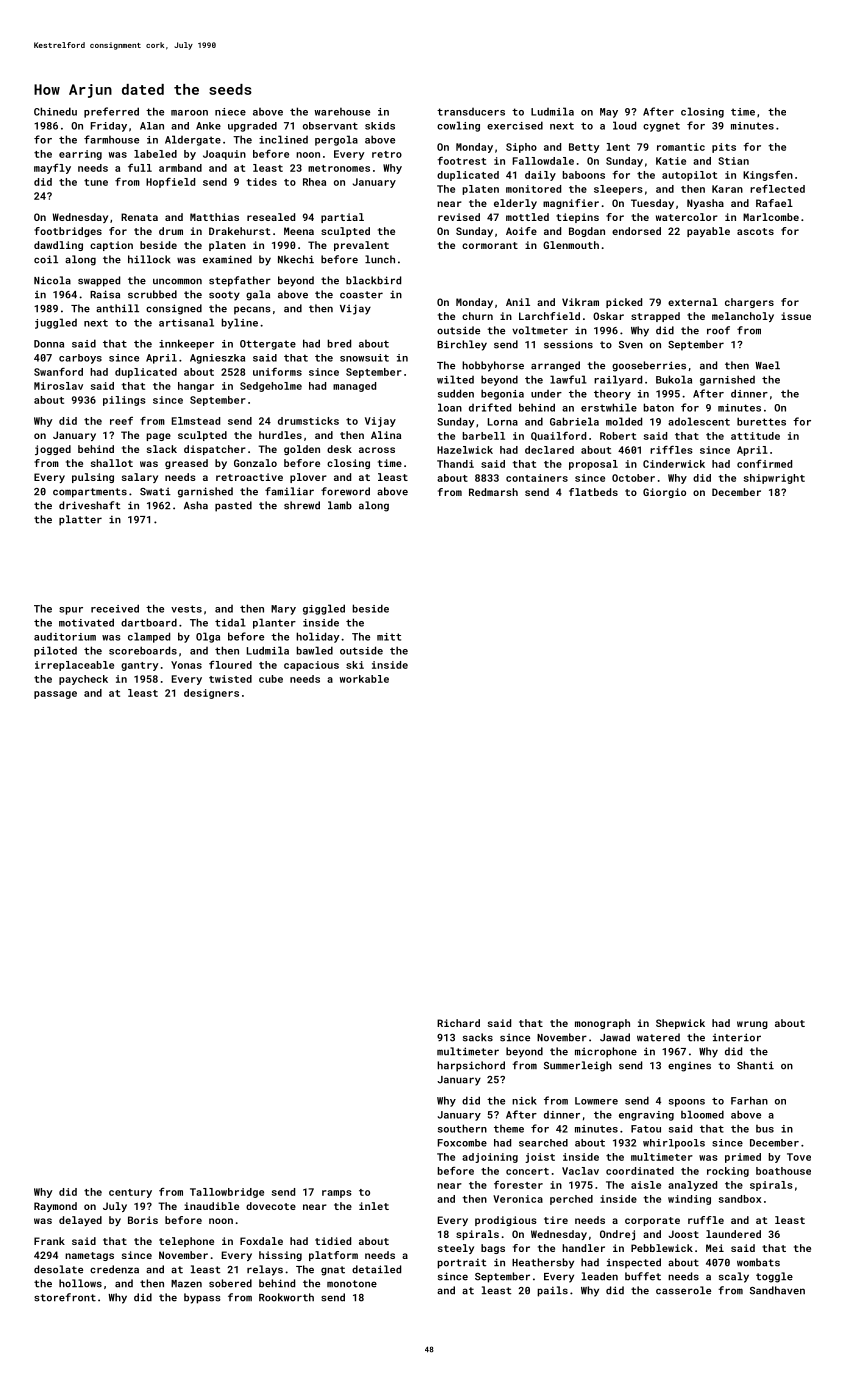 The image size is (849, 1400). What do you see at coordinates (55, 695) in the screenshot?
I see `passage` at bounding box center [55, 695].
